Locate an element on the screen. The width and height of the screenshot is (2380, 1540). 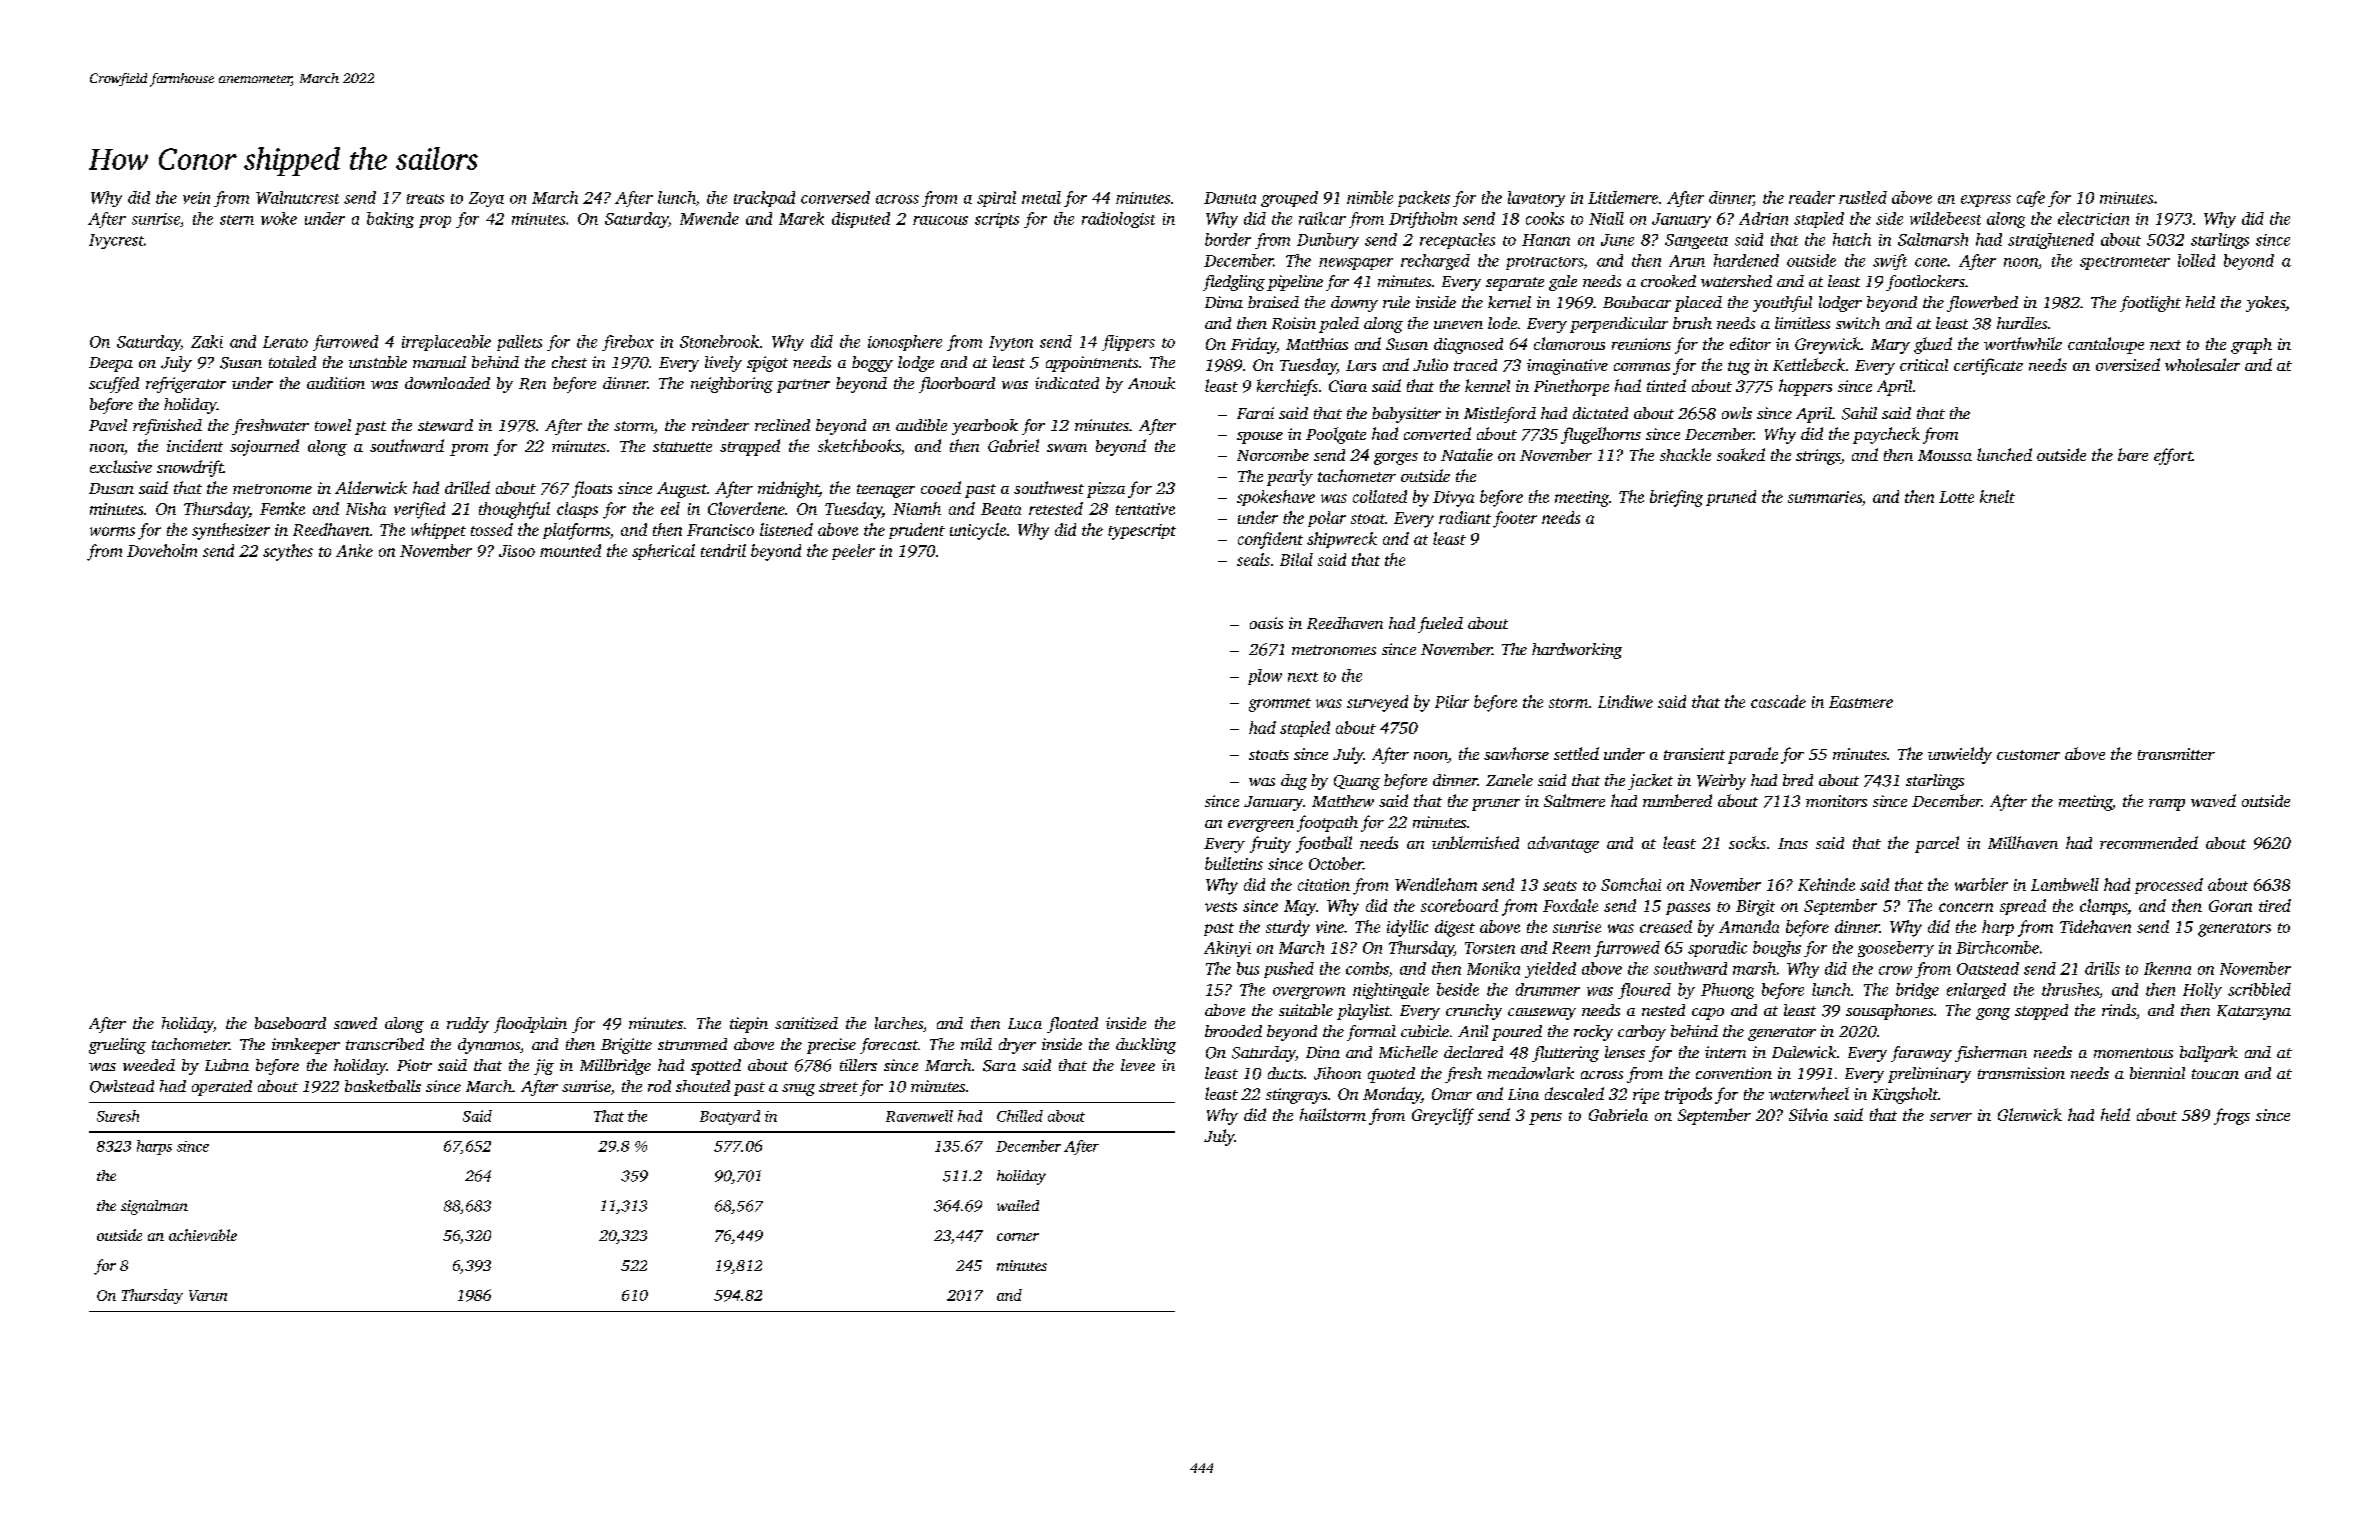
evergreen is located at coordinates (1261, 826).
